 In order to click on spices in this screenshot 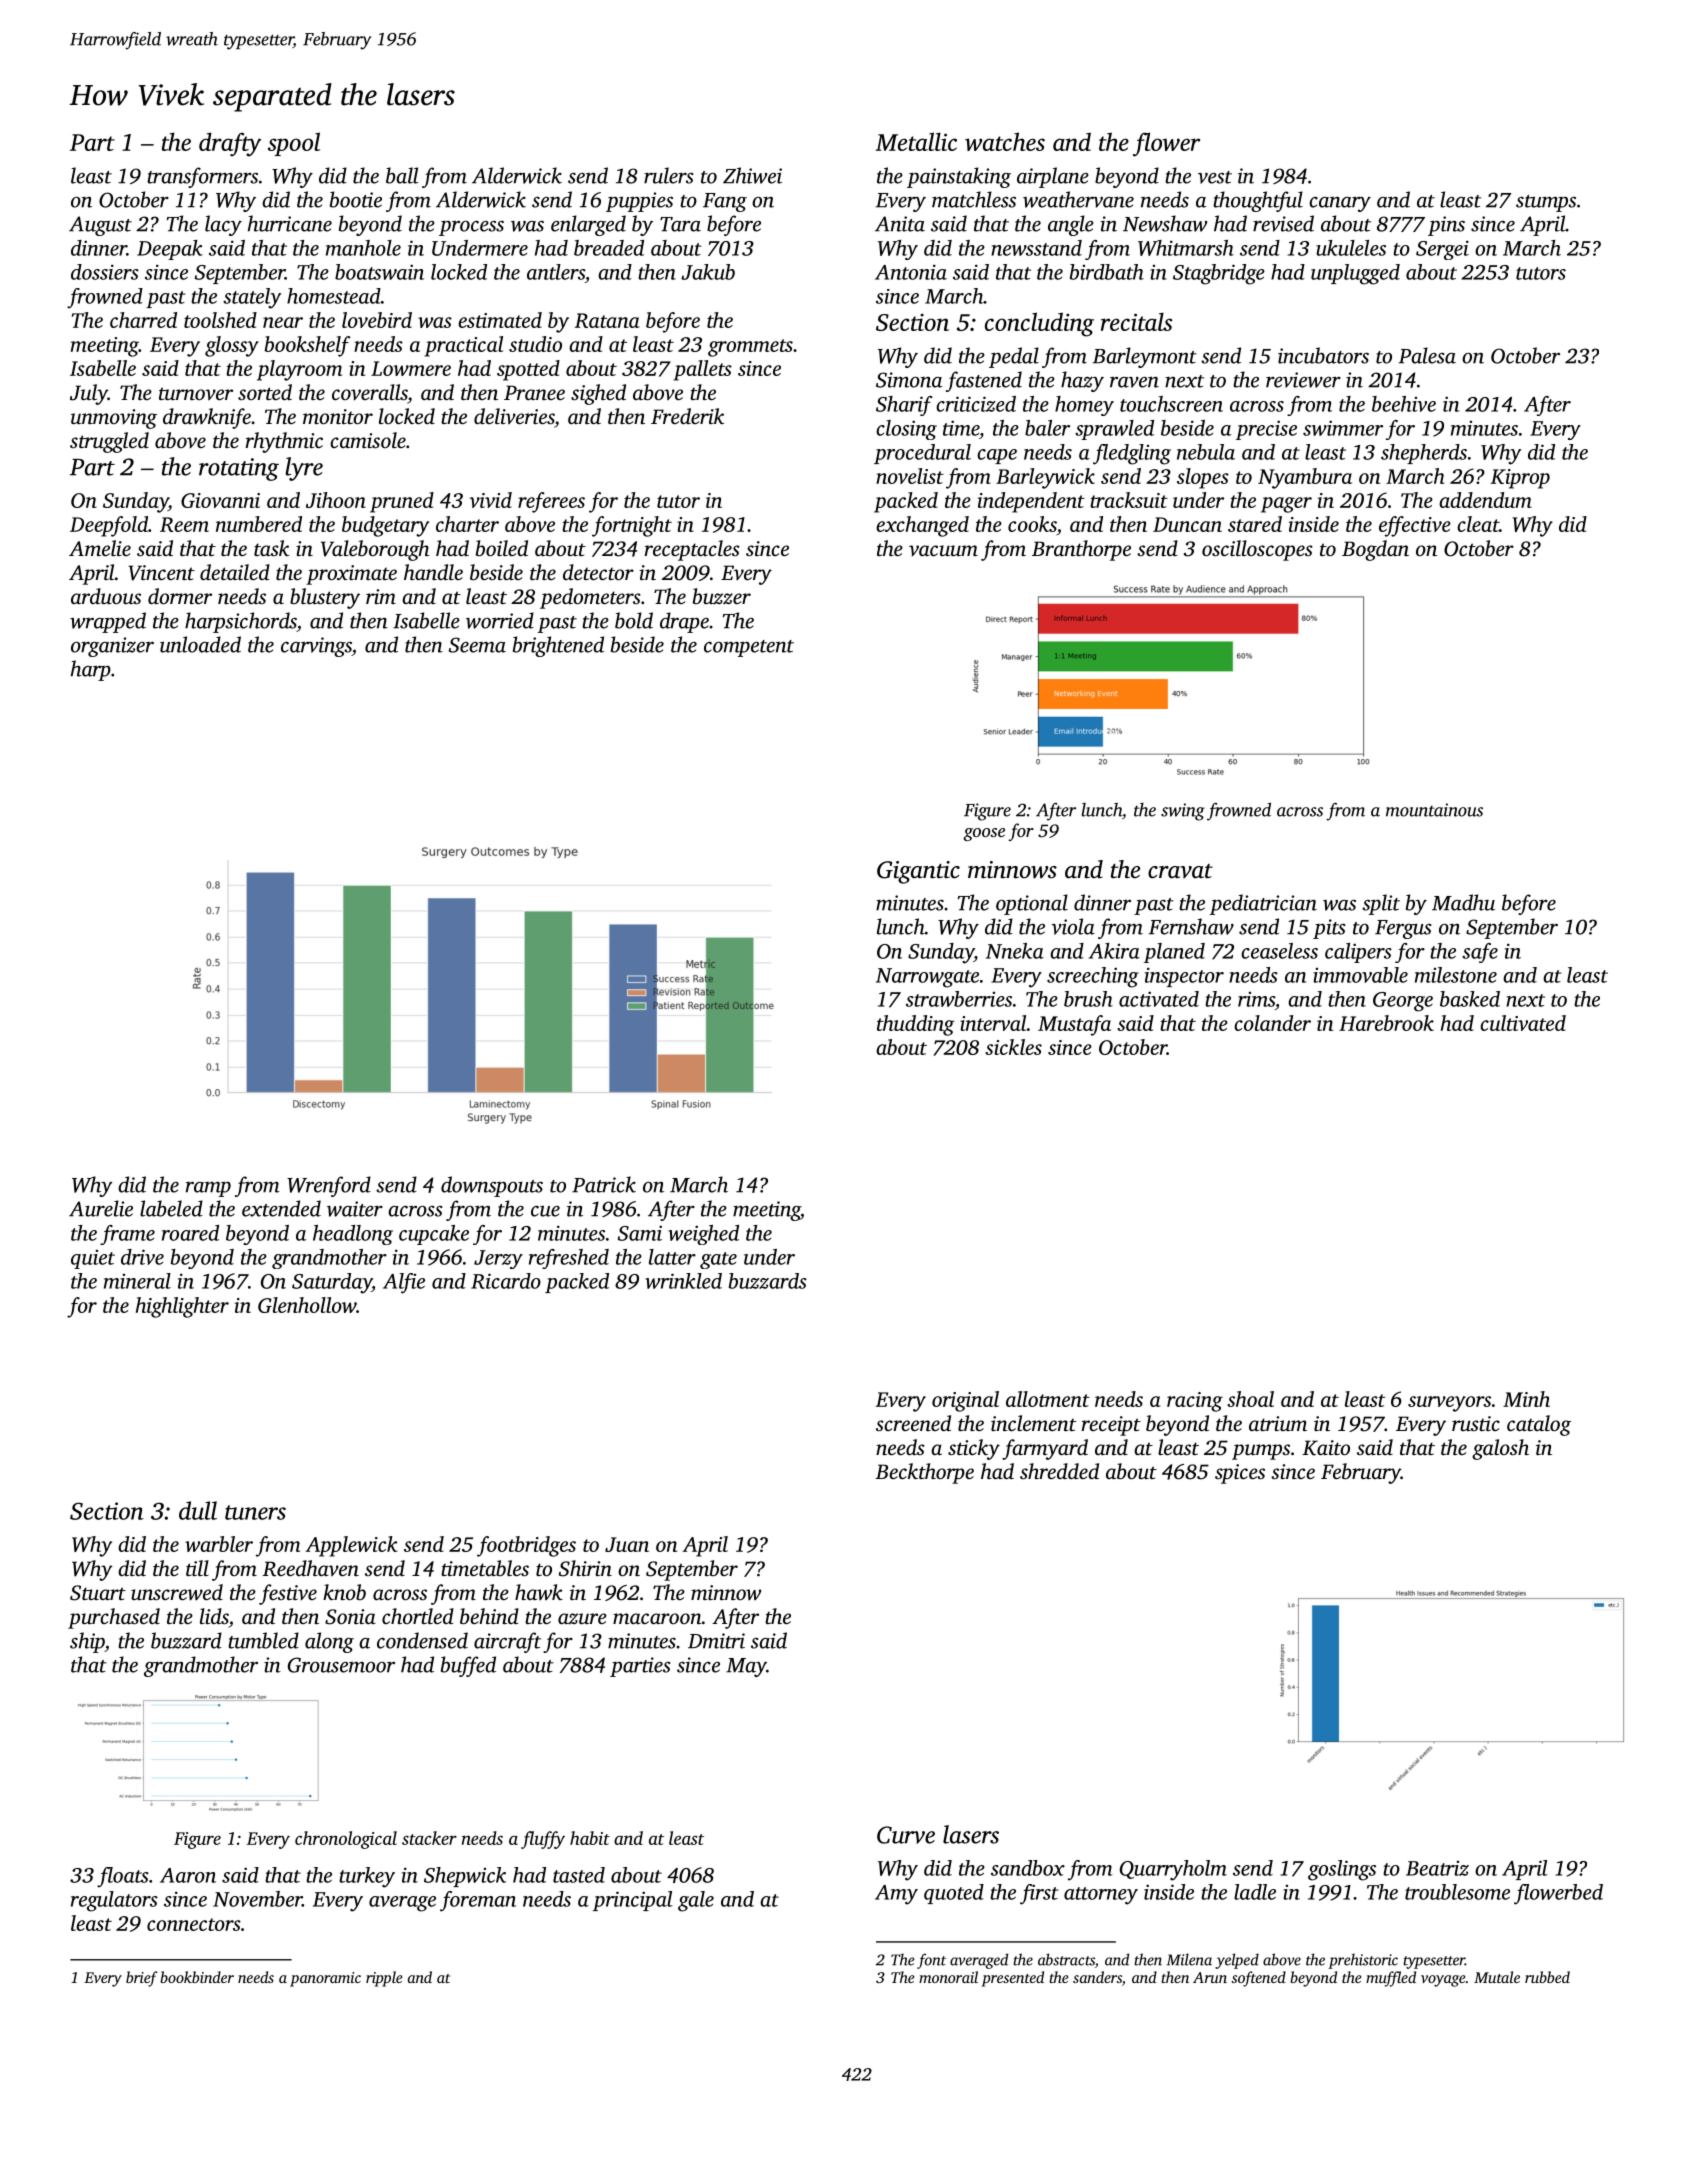, I will do `click(1240, 1474)`.
